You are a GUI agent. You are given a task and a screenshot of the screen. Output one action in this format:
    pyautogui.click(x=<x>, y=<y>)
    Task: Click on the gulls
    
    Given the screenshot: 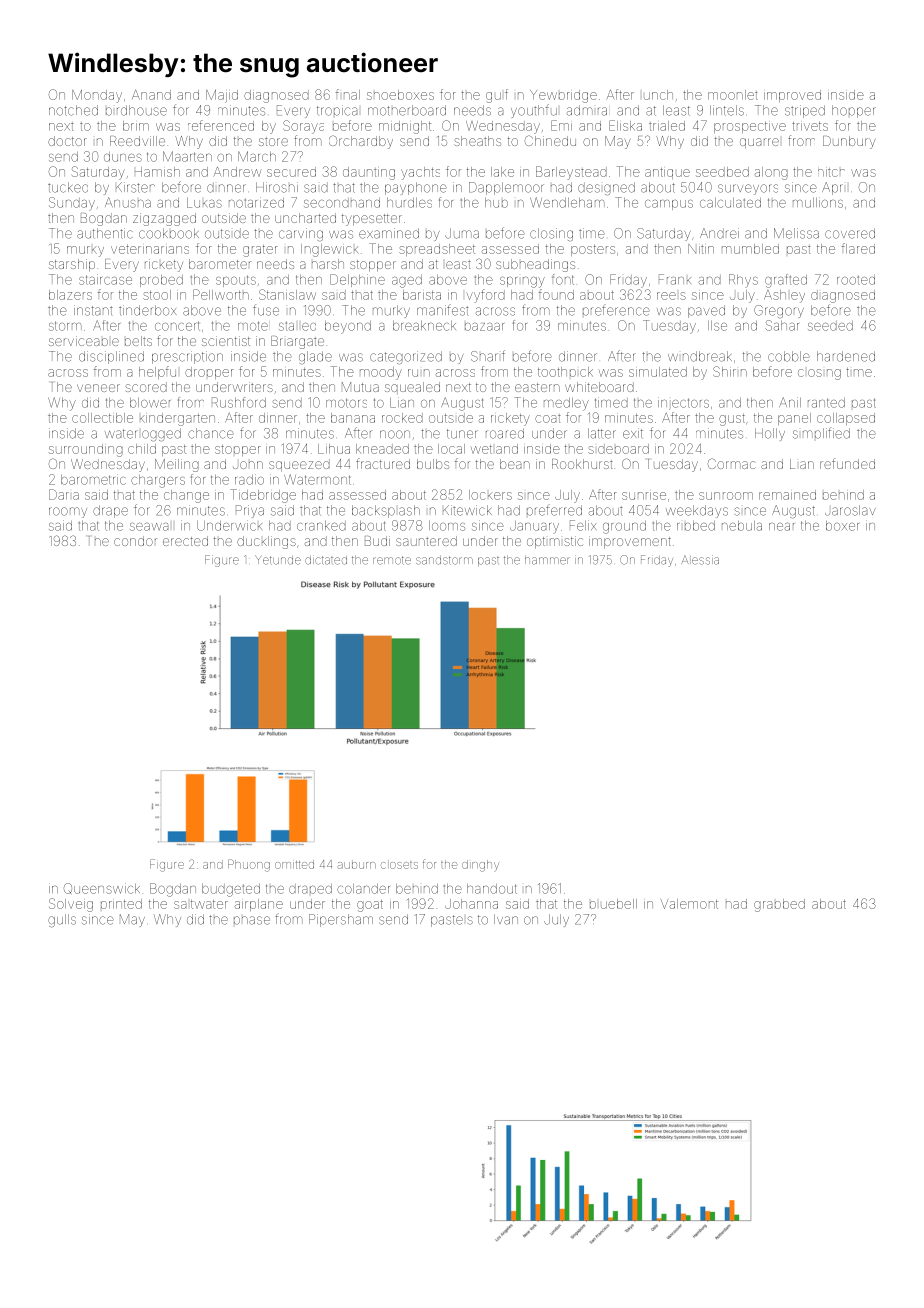 What is the action you would take?
    pyautogui.click(x=62, y=920)
